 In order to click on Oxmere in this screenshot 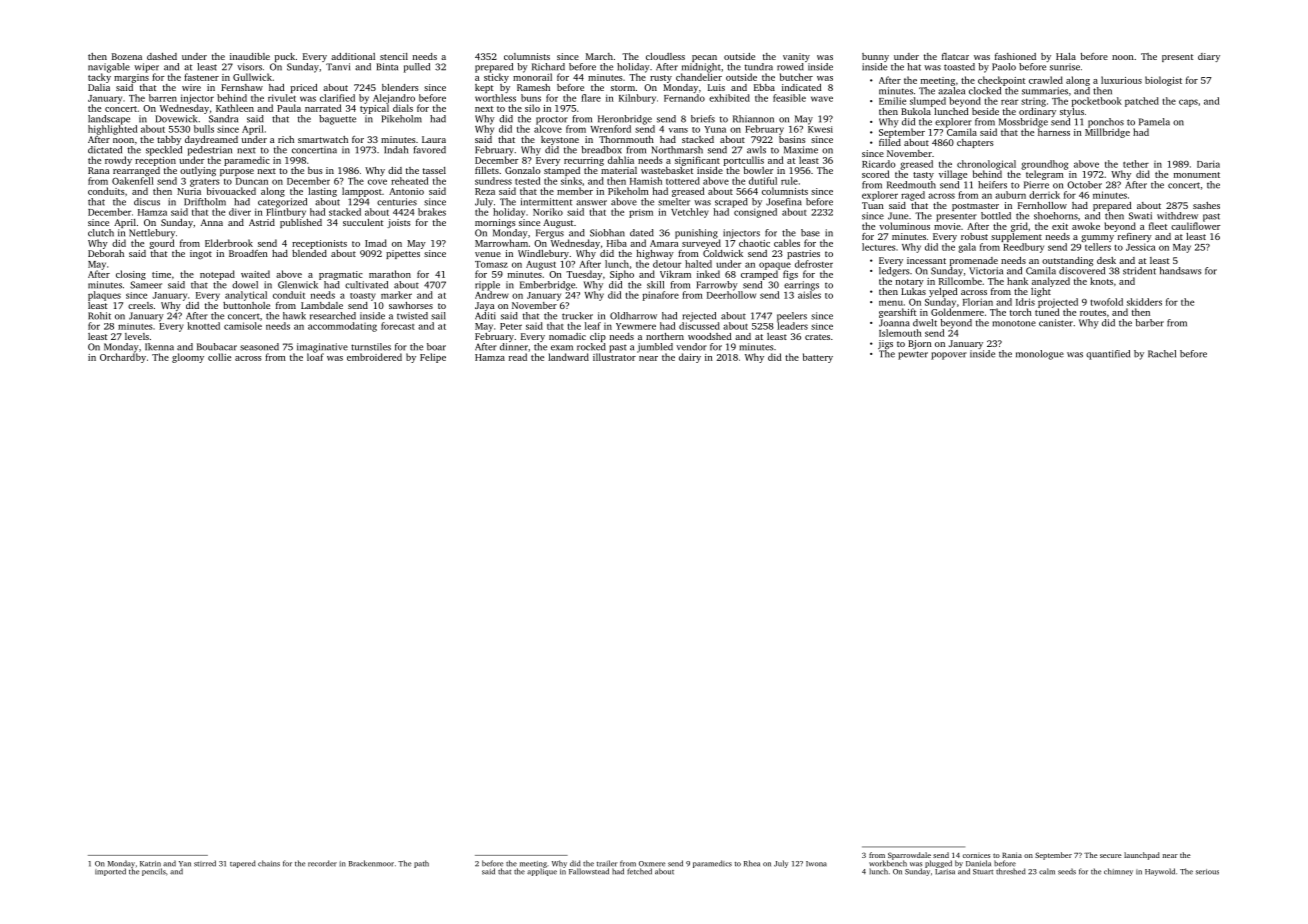, I will do `click(652, 864)`.
